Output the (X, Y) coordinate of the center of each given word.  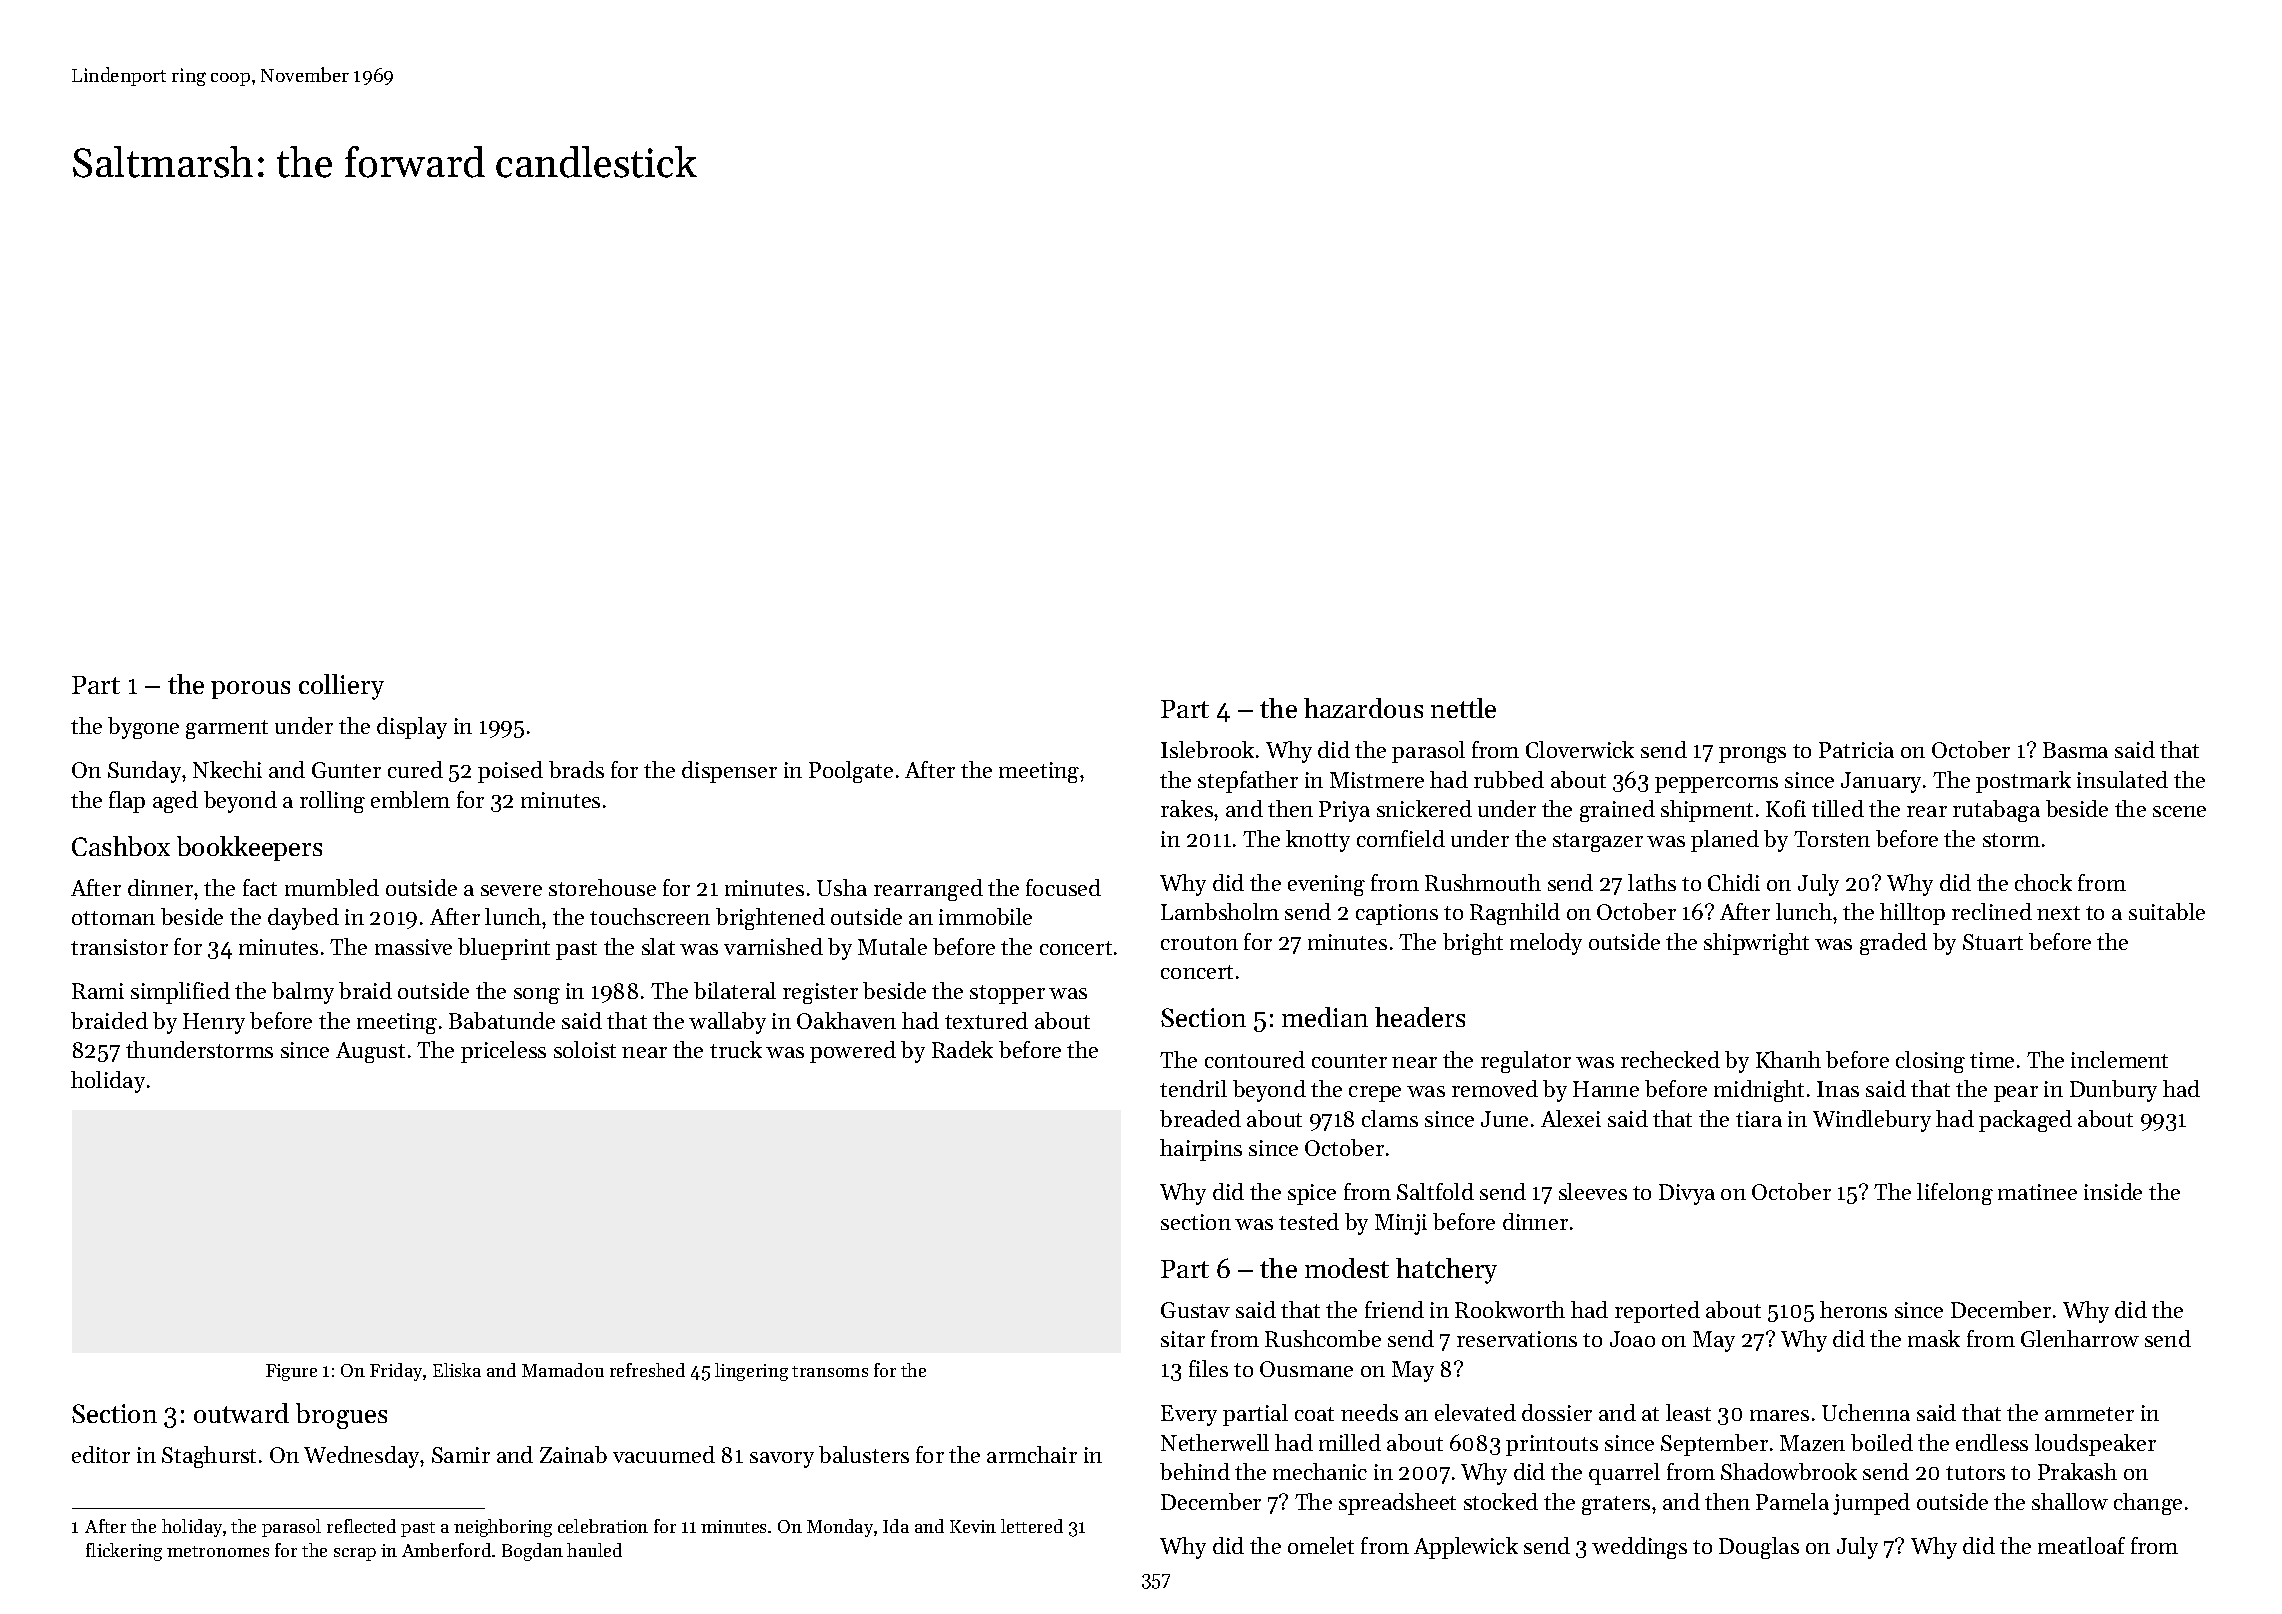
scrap (355, 1554)
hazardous (1363, 708)
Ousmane (1306, 1369)
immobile (985, 916)
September (1714, 1445)
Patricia (1856, 750)
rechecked (1670, 1059)
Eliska (457, 1370)
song (537, 996)
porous (250, 690)
